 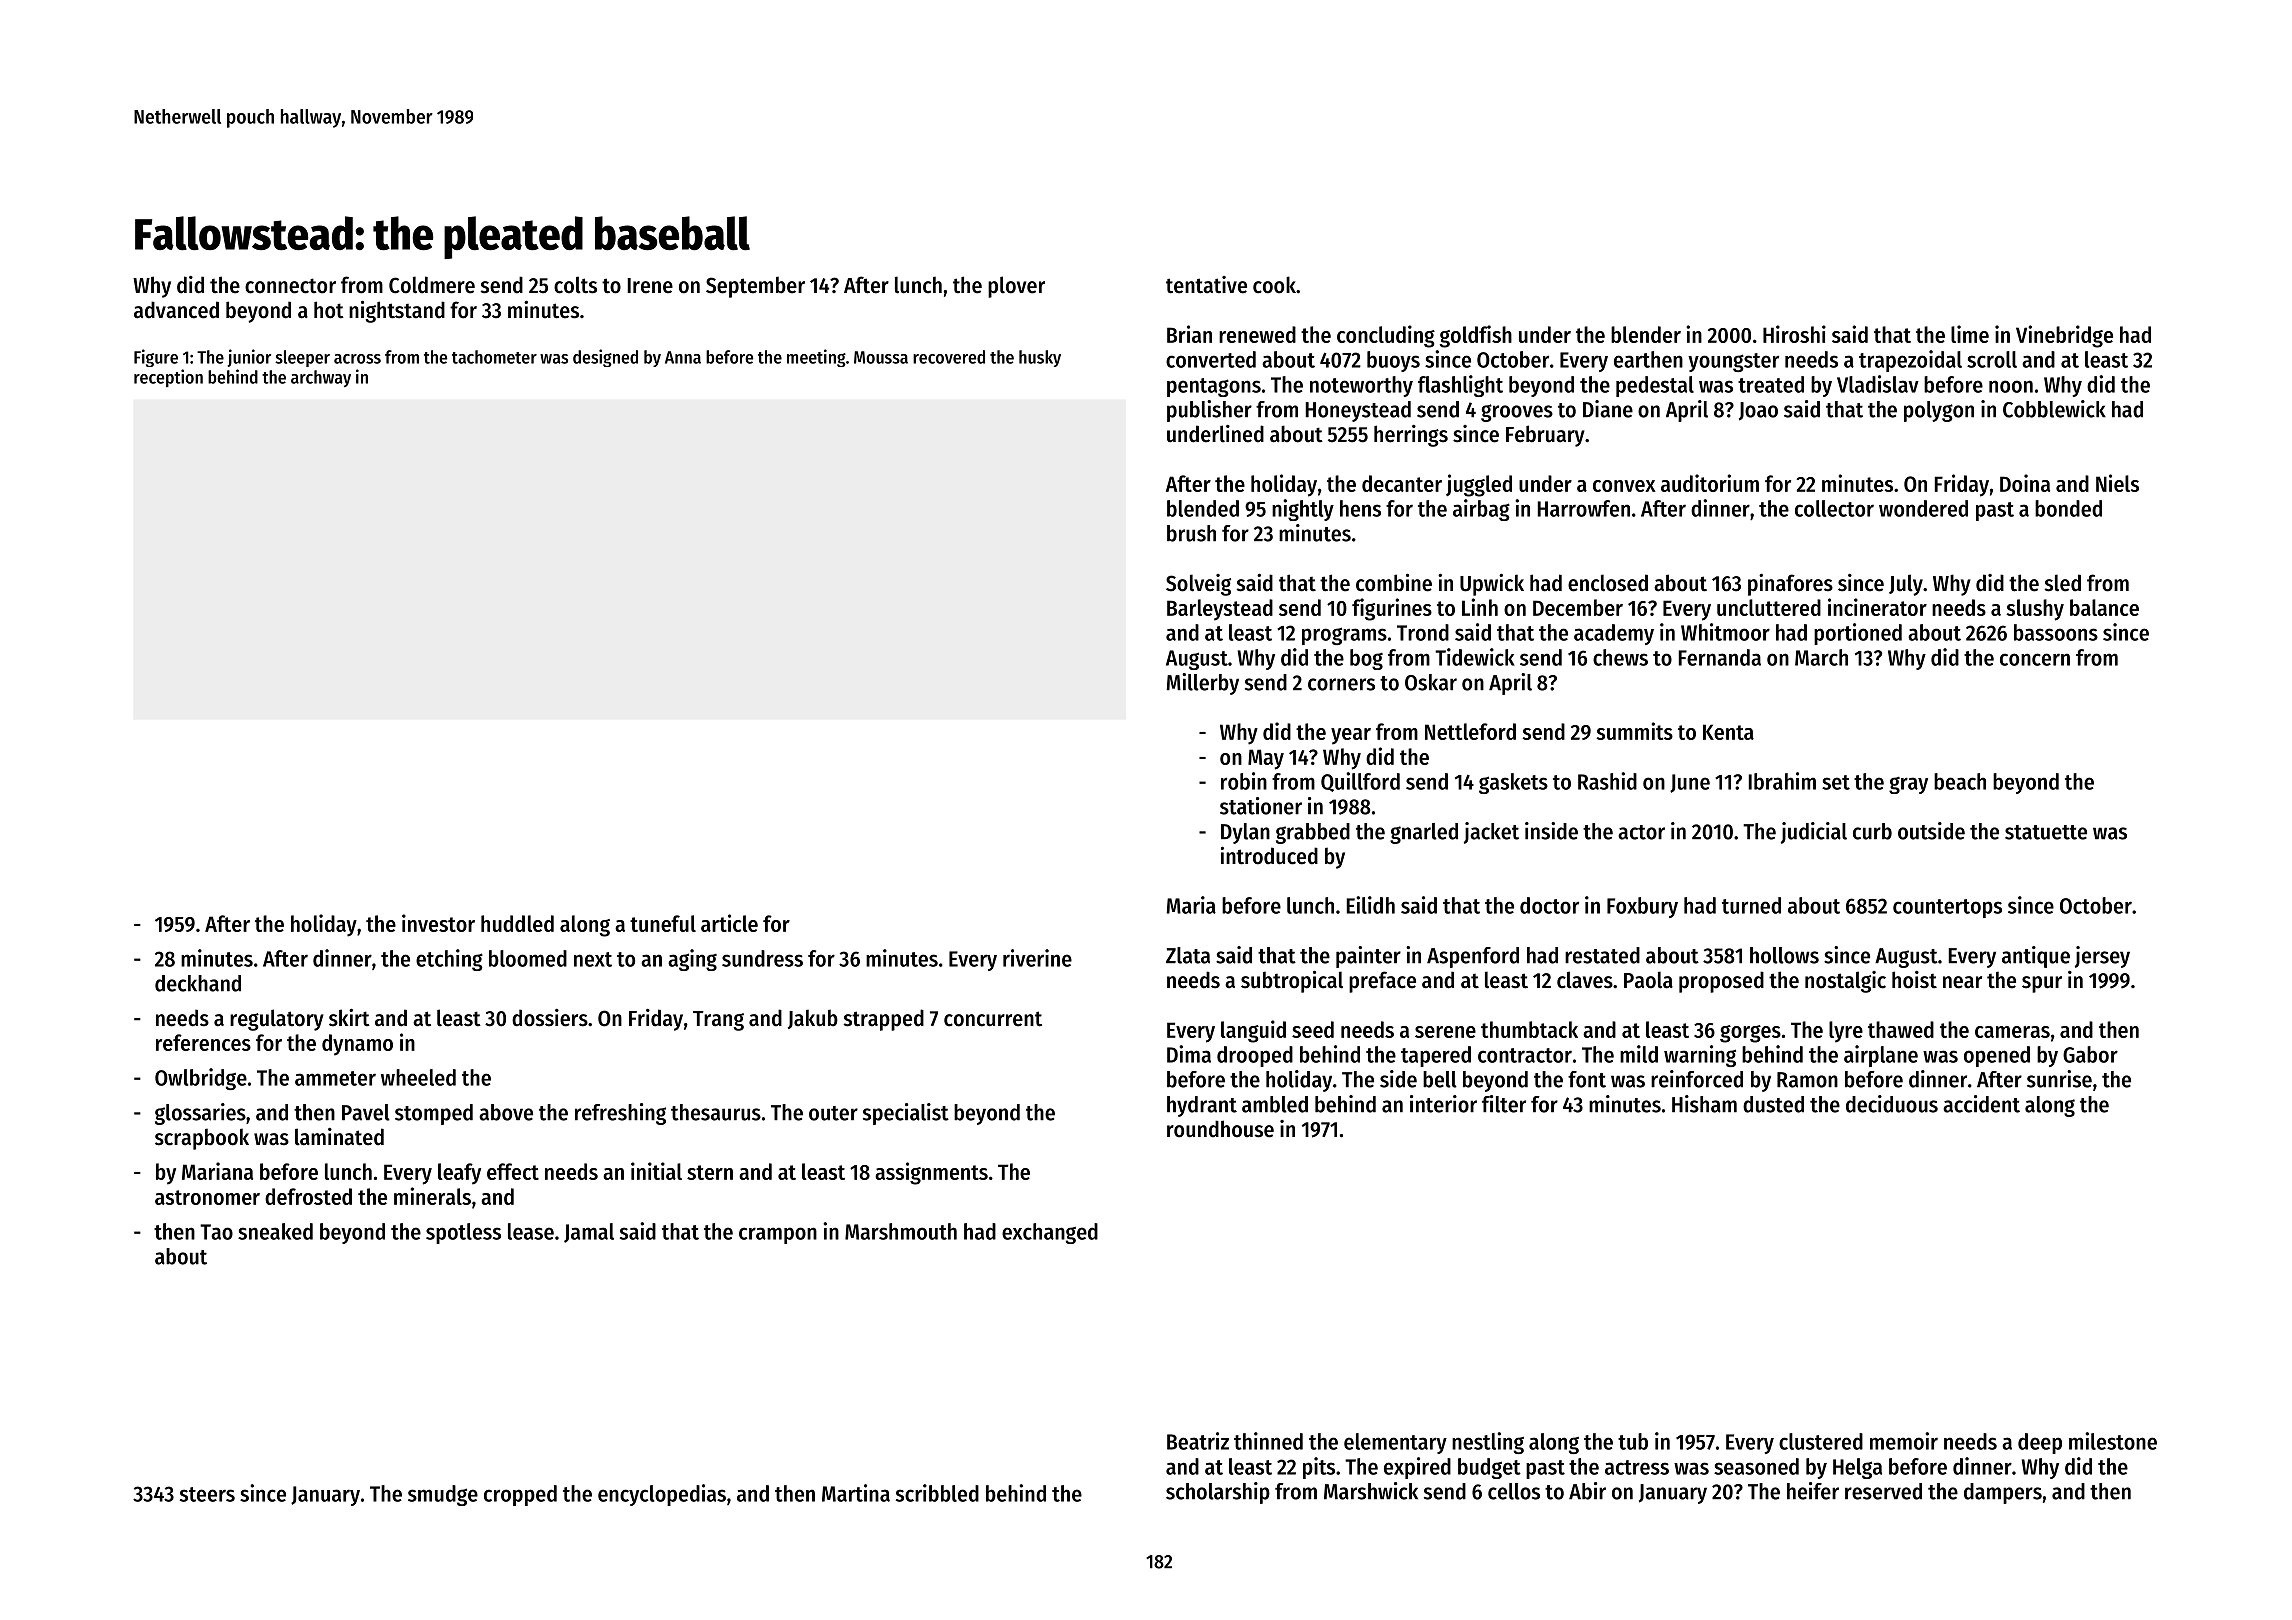 What do you see at coordinates (1371, 1491) in the image?
I see `Marshwick` at bounding box center [1371, 1491].
